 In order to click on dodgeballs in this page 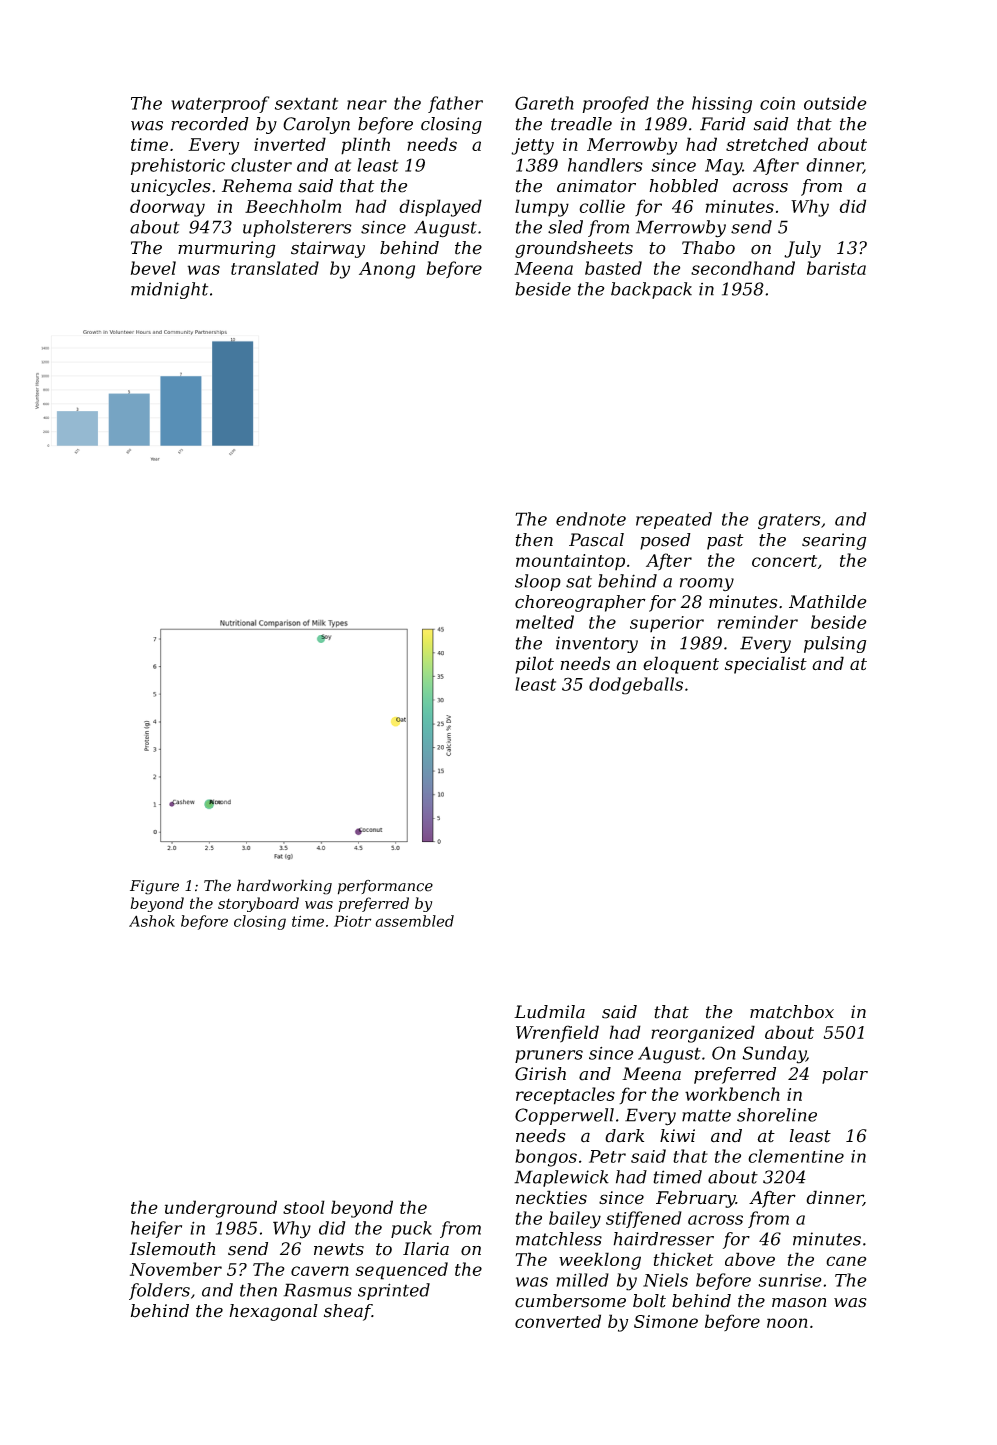, I will do `click(636, 686)`.
